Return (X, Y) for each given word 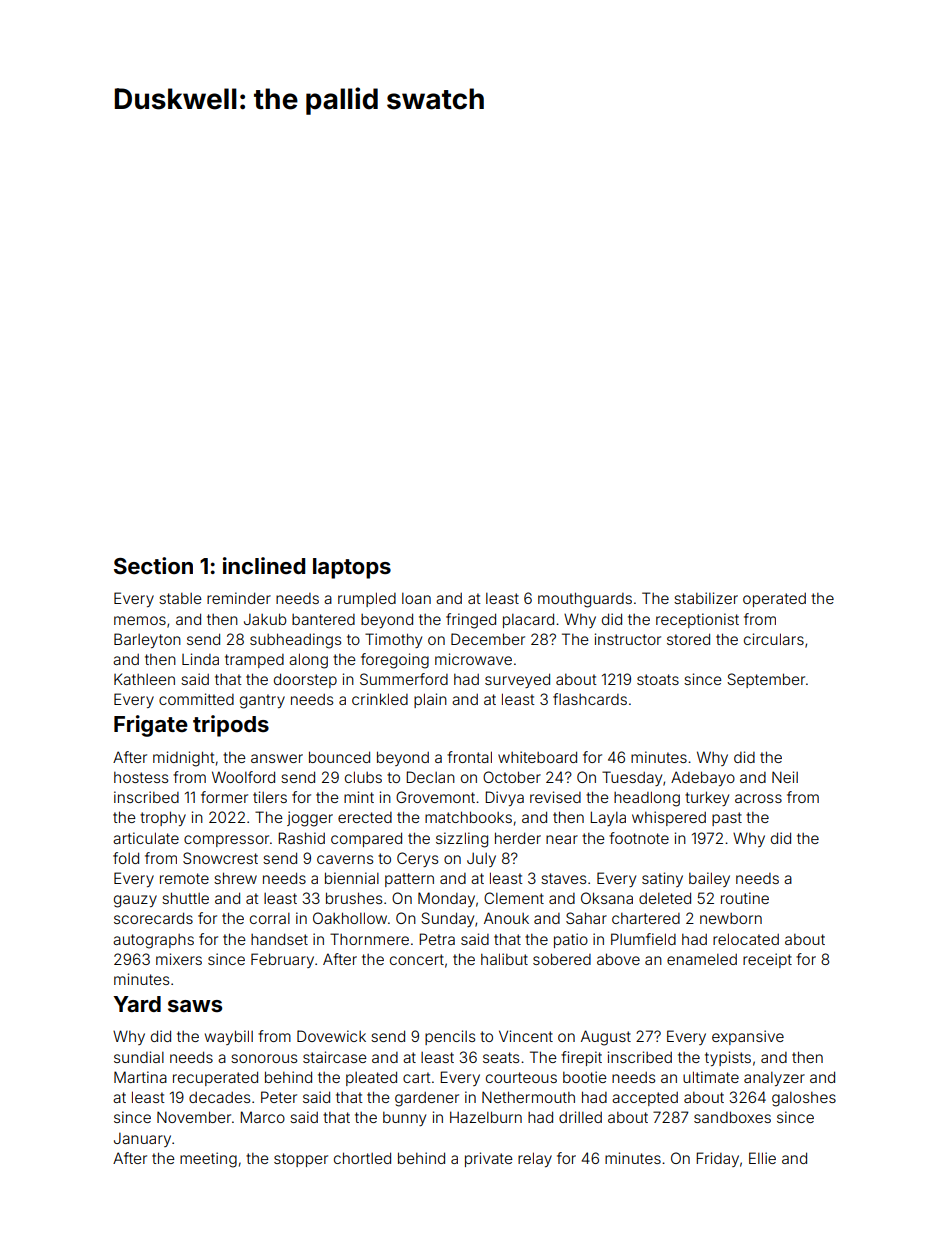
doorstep (305, 680)
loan (416, 598)
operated (774, 599)
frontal (469, 757)
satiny (662, 879)
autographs (153, 941)
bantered (323, 619)
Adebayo (703, 778)
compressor (226, 841)
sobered (562, 959)
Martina (140, 1077)
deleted (665, 898)
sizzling (462, 840)
